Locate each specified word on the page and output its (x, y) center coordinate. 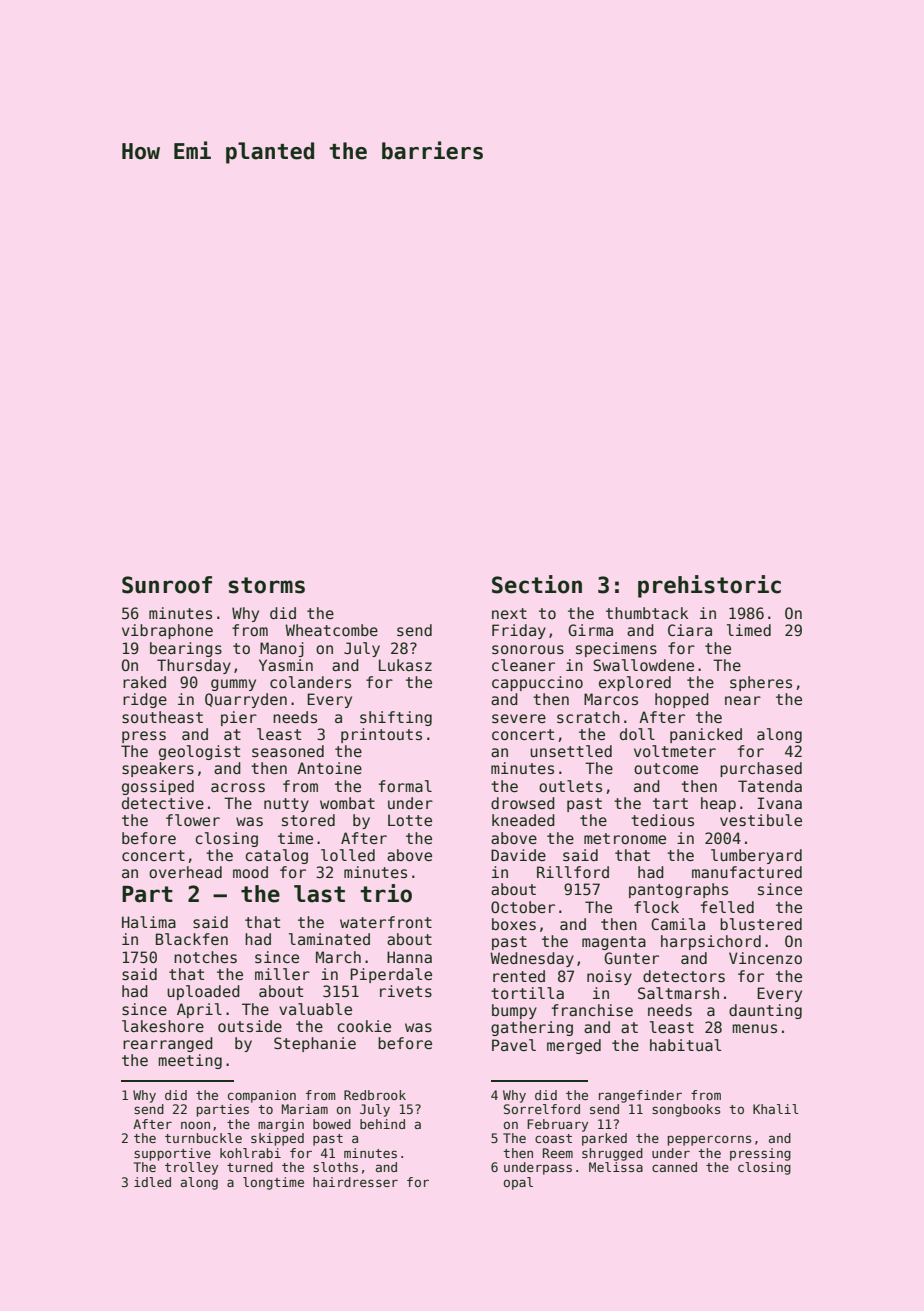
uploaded (203, 992)
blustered (761, 924)
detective (163, 803)
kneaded (523, 820)
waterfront (386, 922)
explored (635, 683)
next (509, 613)
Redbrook (375, 1095)
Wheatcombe (331, 630)
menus (754, 1028)
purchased (761, 769)
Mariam (305, 1109)
